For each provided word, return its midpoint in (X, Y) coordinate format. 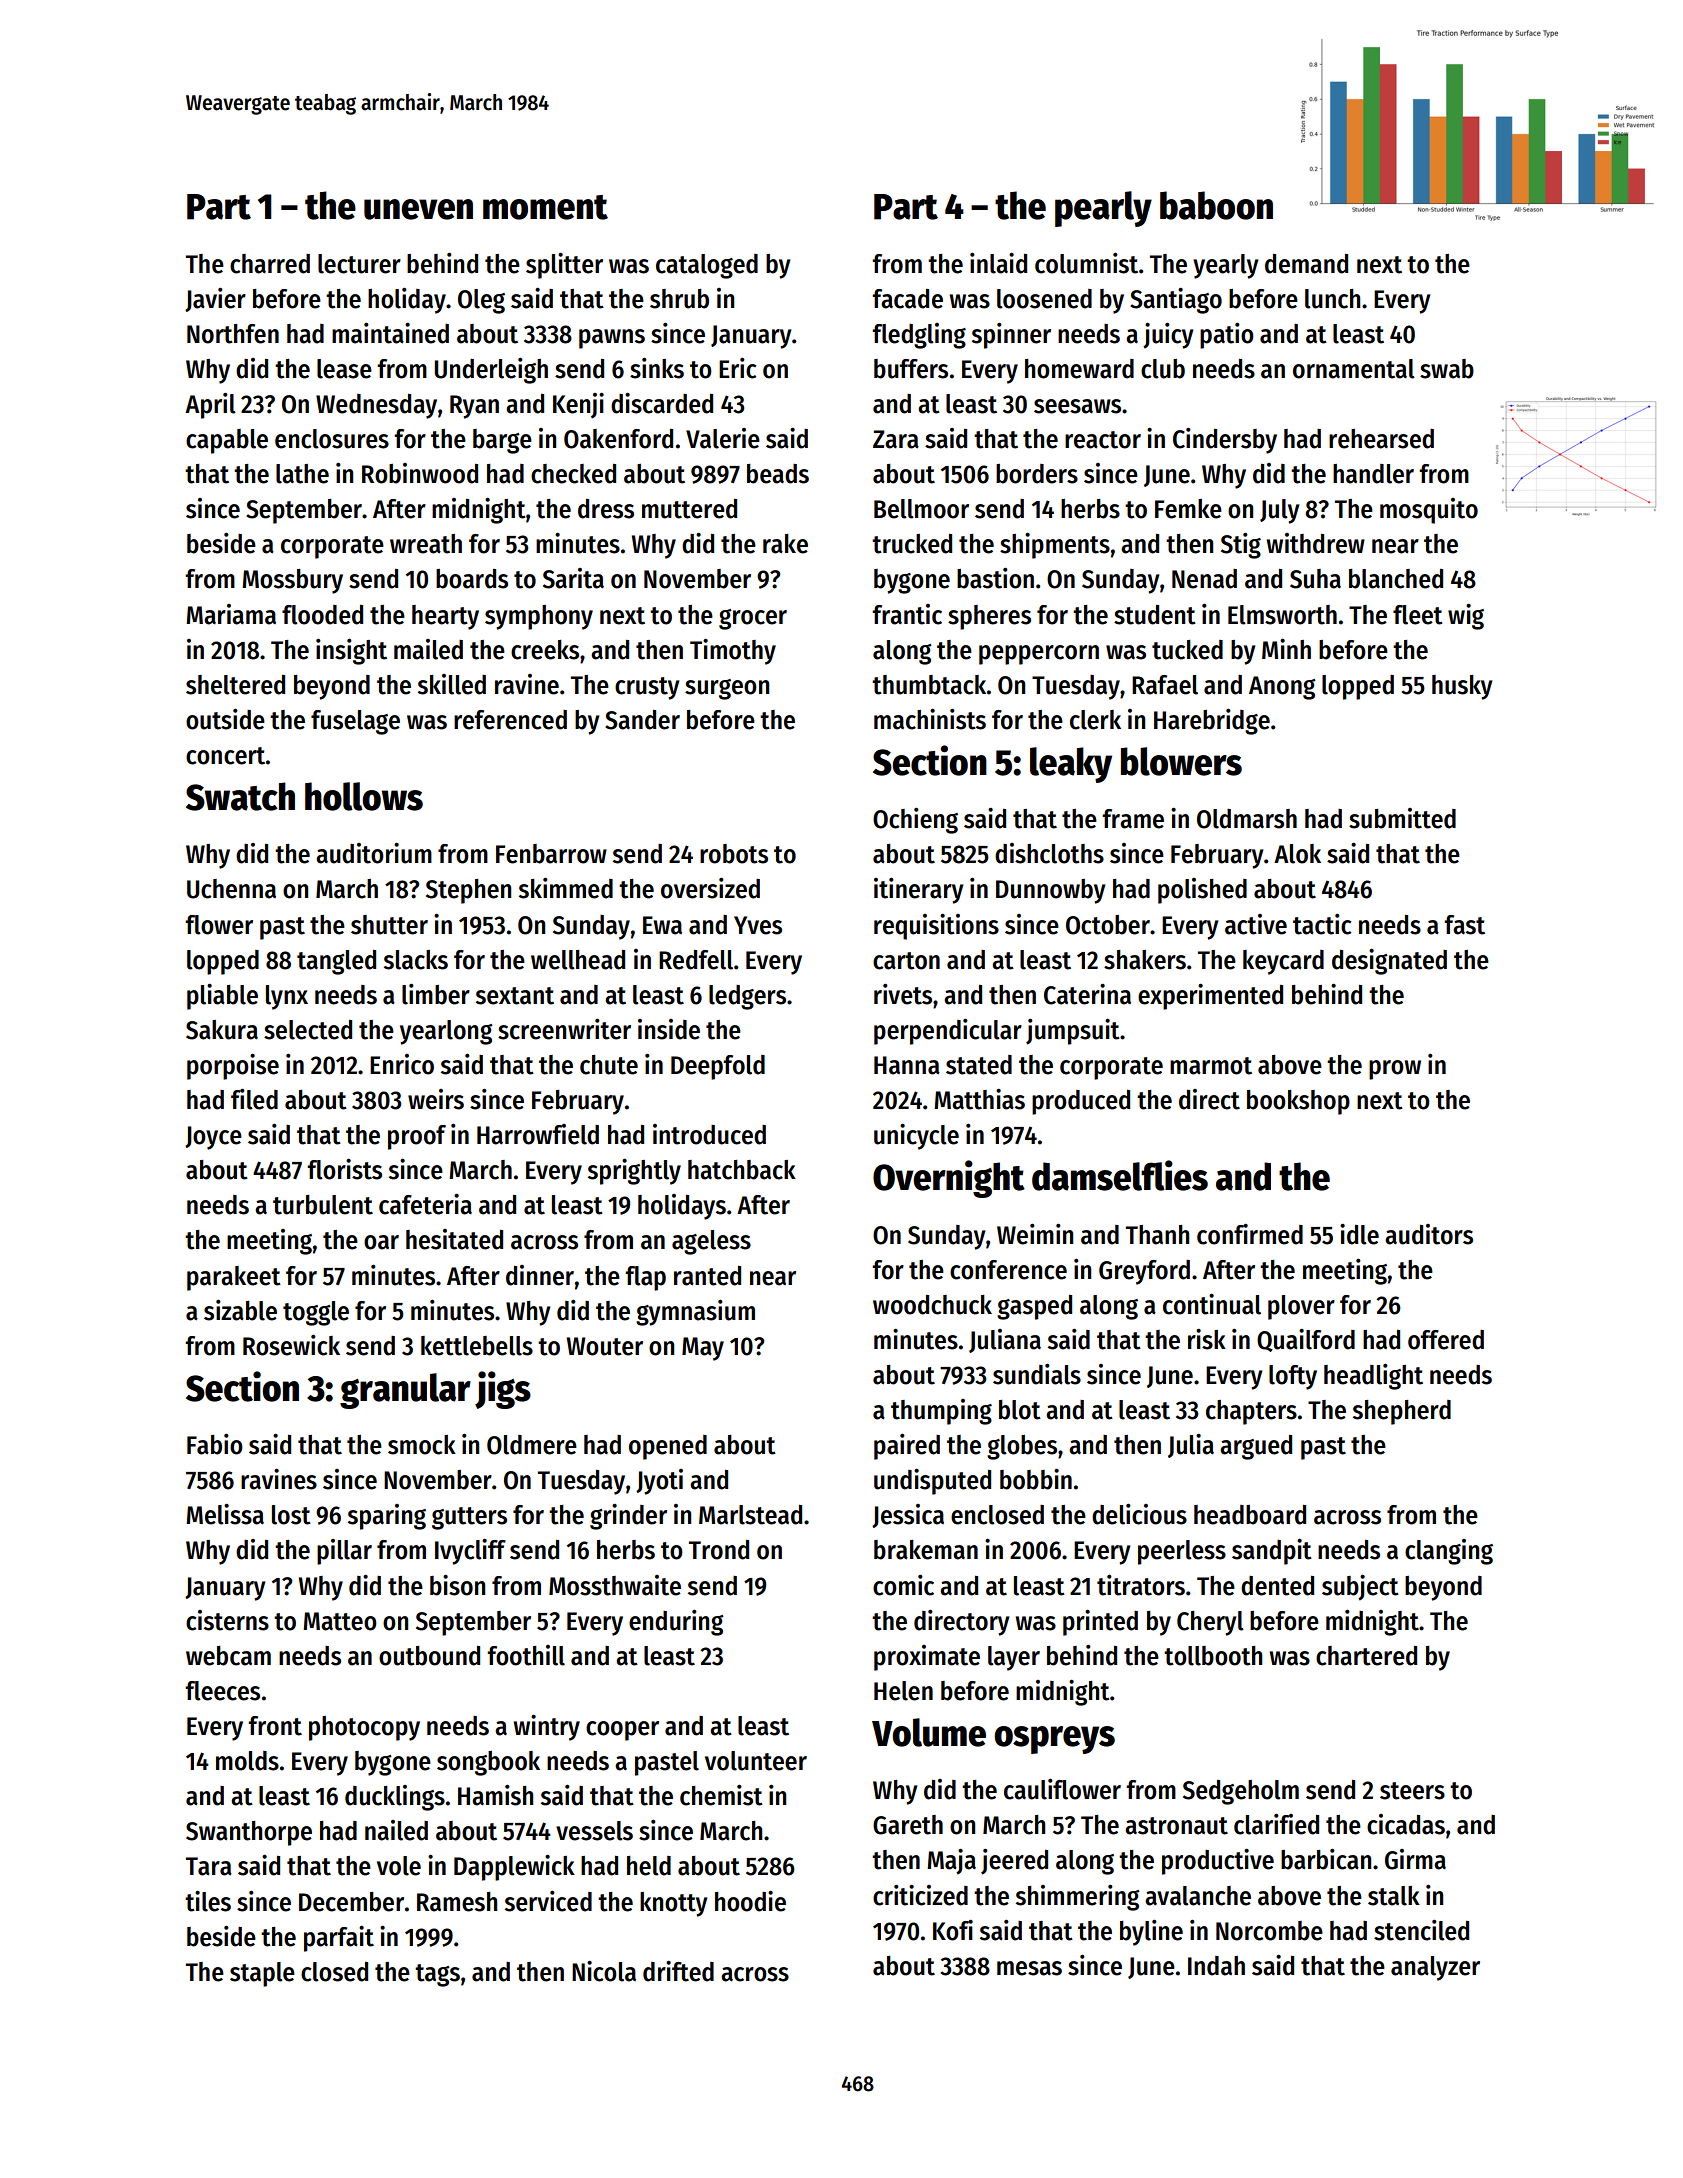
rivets (903, 994)
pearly (1103, 209)
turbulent (323, 1205)
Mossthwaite (615, 1585)
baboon (1216, 205)
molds (247, 1761)
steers (1412, 1791)
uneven (418, 209)
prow (1395, 1070)
